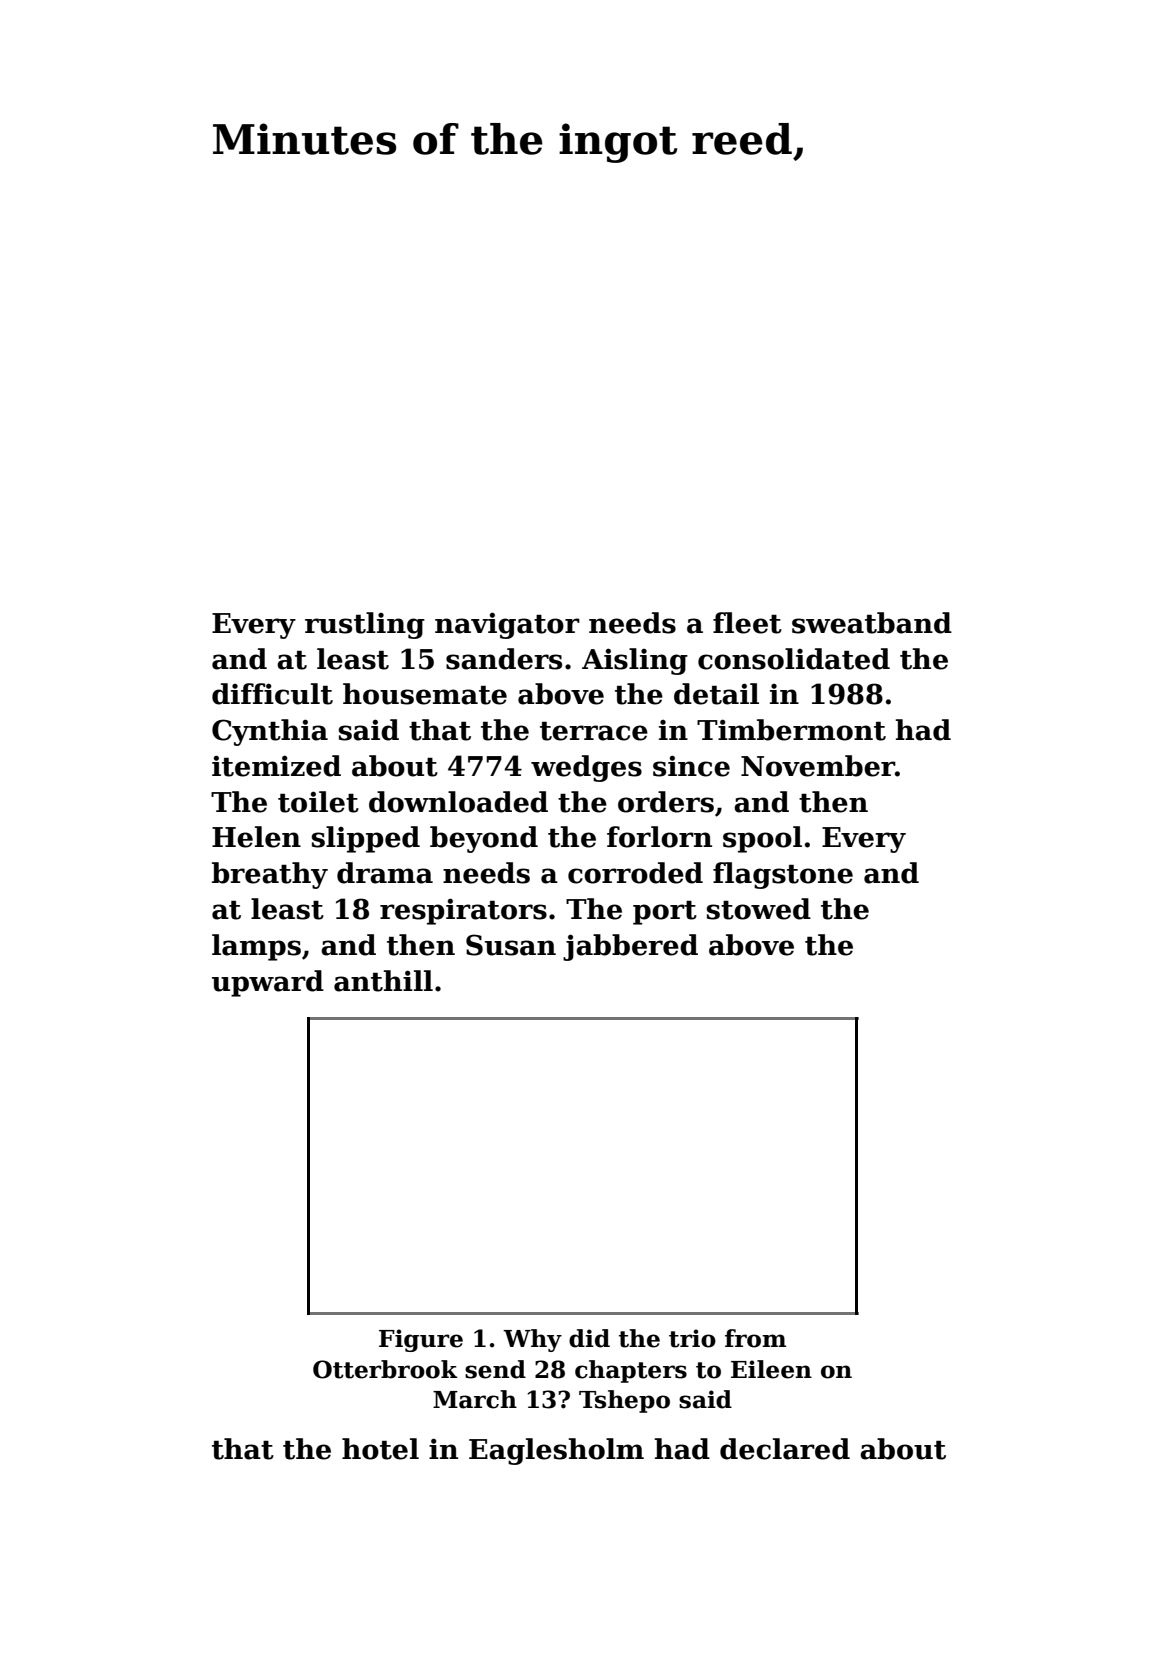  What do you see at coordinates (791, 730) in the screenshot?
I see `Timbermont` at bounding box center [791, 730].
